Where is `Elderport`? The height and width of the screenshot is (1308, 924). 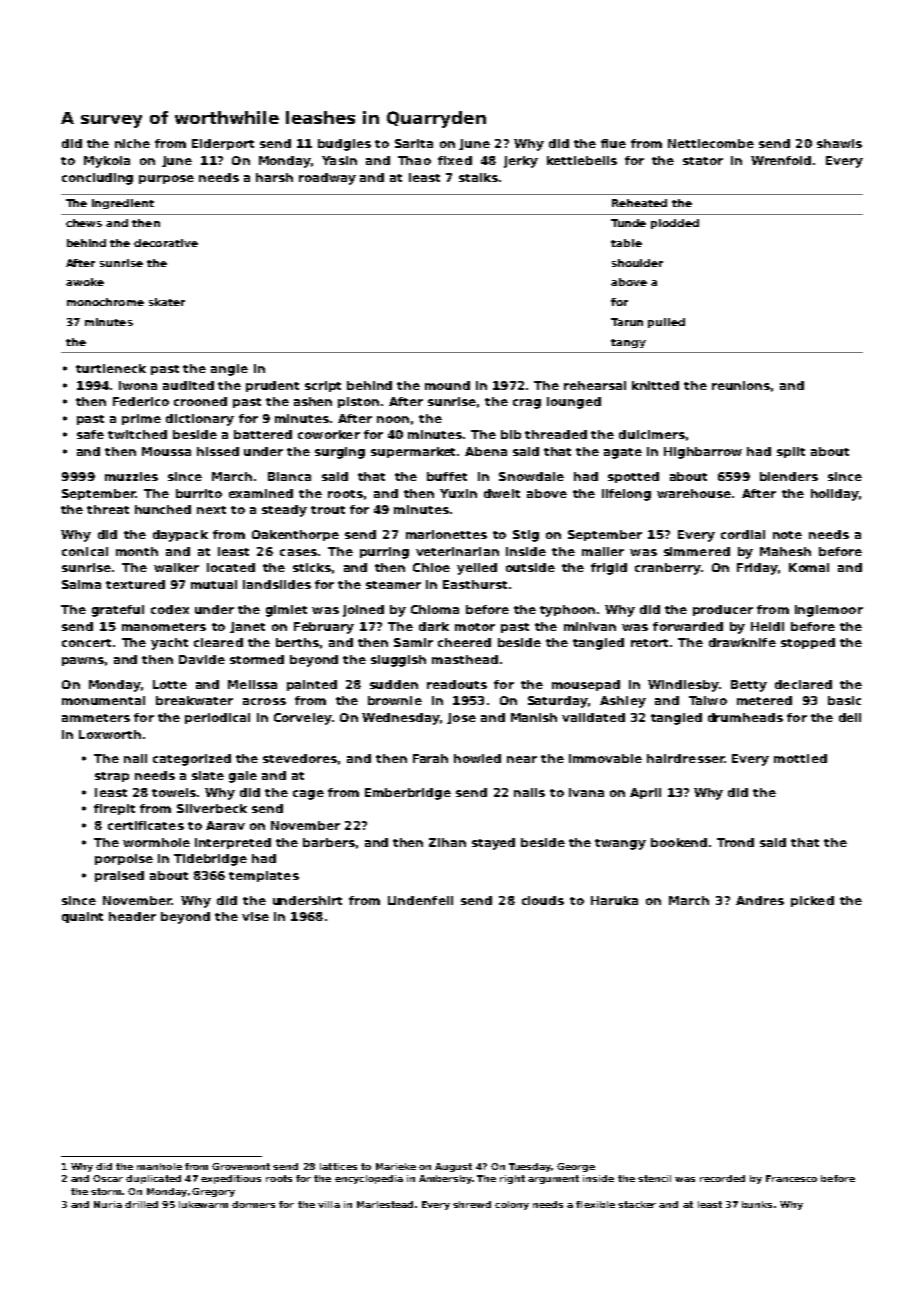
Elderport is located at coordinates (223, 144).
